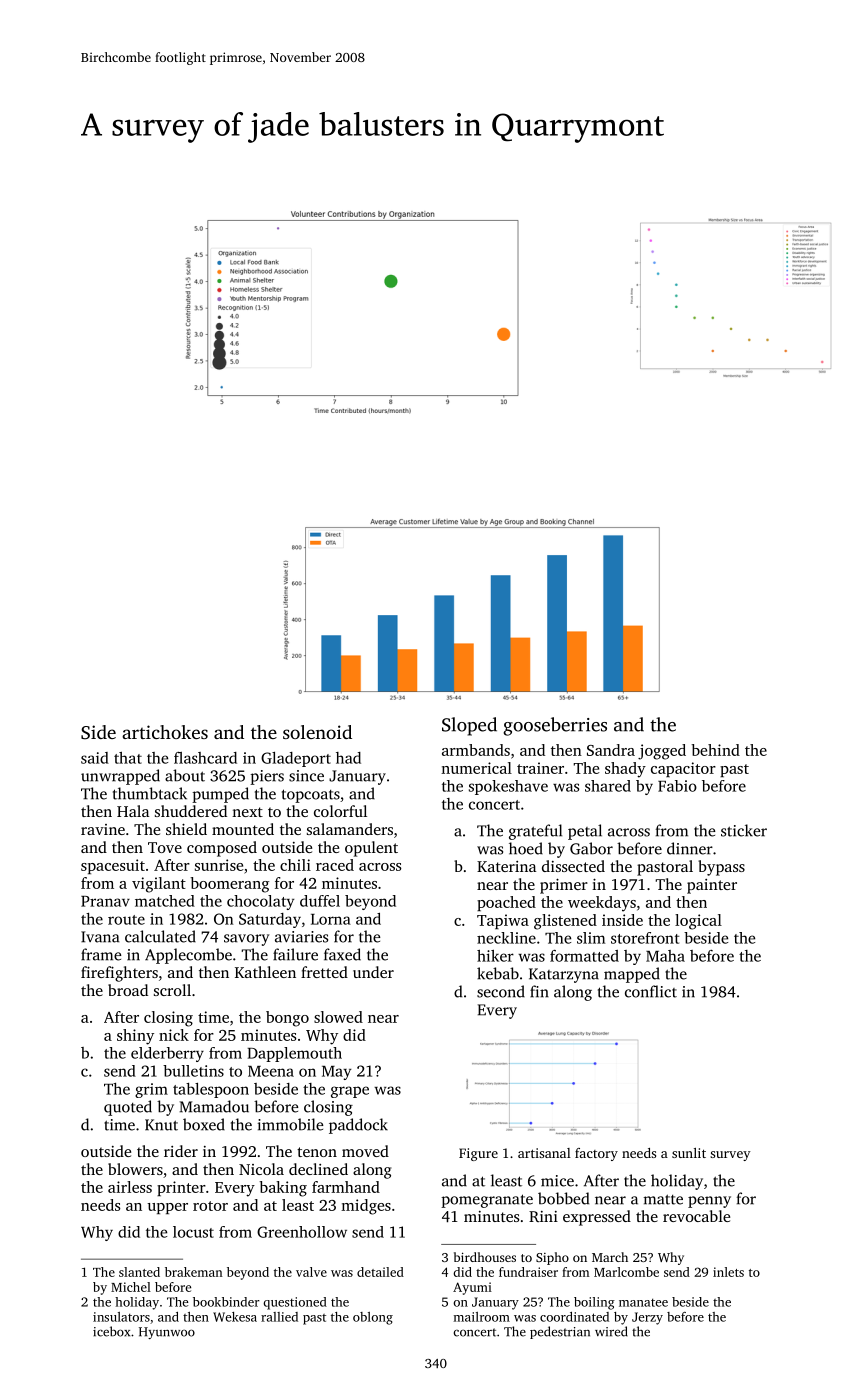 The height and width of the screenshot is (1400, 849). Describe the element at coordinates (487, 1201) in the screenshot. I see `pomegranate` at that location.
